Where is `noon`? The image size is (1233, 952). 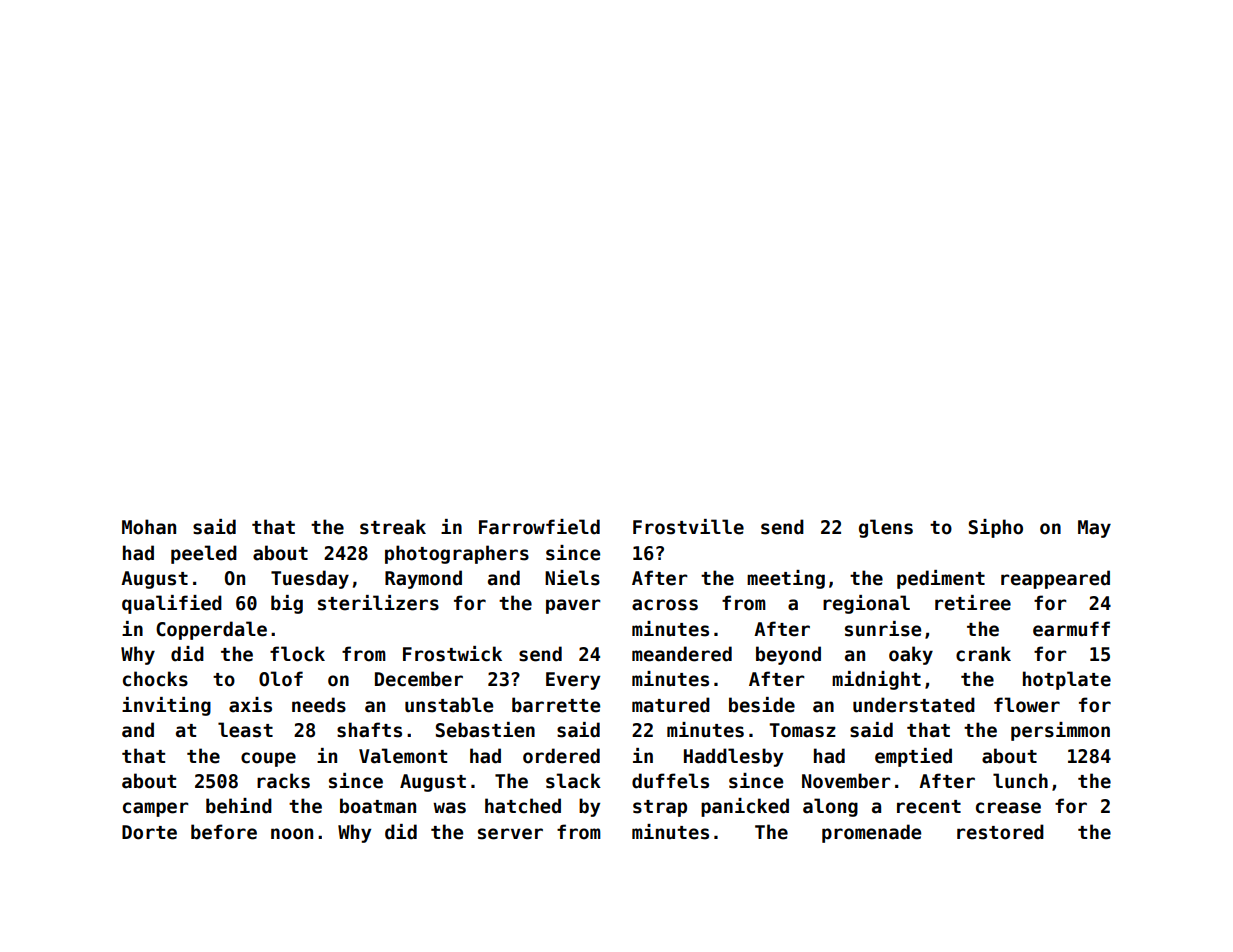 noon is located at coordinates (292, 834).
